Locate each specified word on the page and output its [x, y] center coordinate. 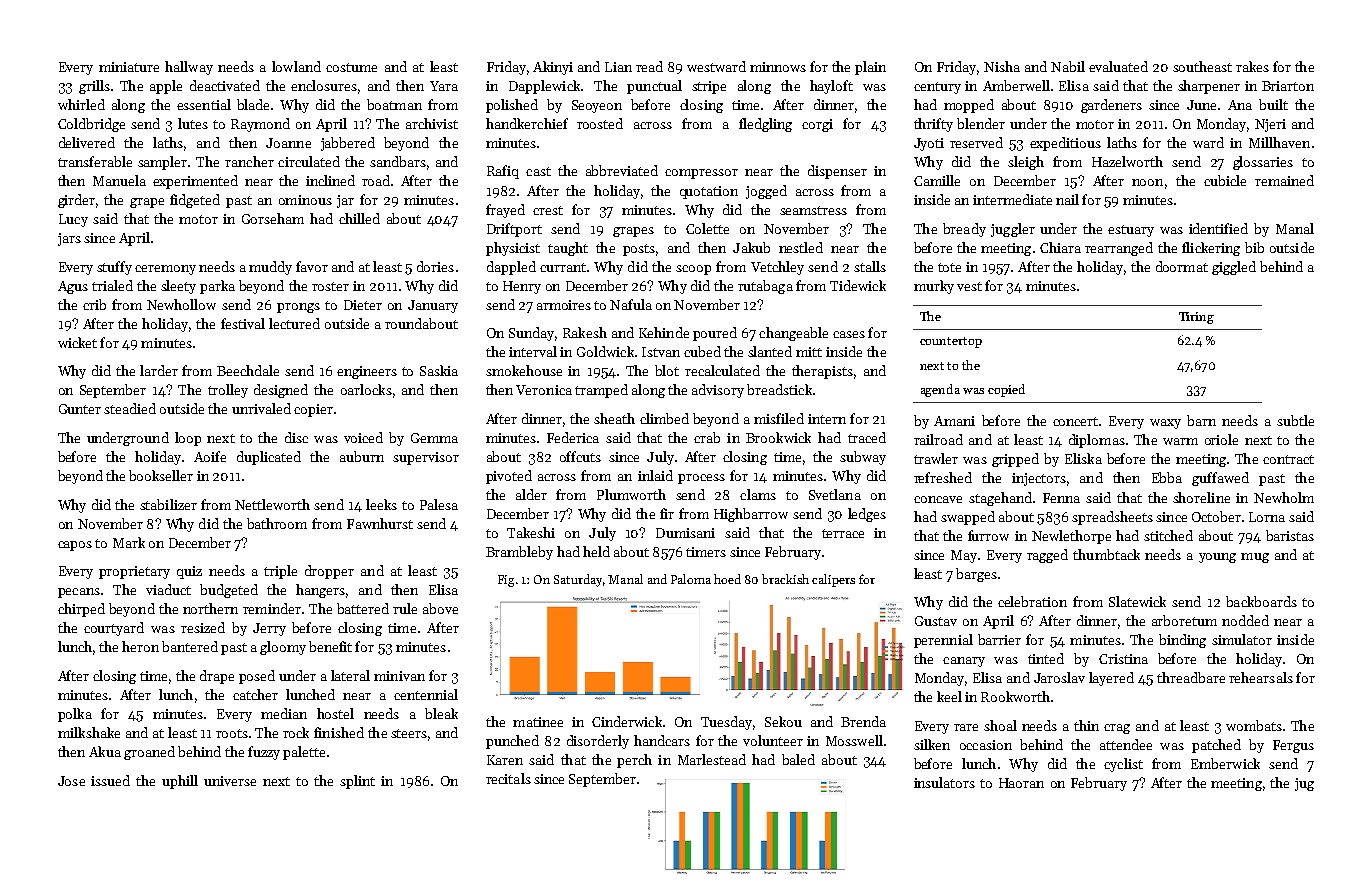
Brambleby [519, 553]
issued [110, 780]
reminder [272, 608]
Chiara [1060, 247]
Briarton [1288, 86]
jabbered [348, 144]
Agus [73, 287]
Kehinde [664, 332]
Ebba [1167, 477]
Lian [618, 67]
